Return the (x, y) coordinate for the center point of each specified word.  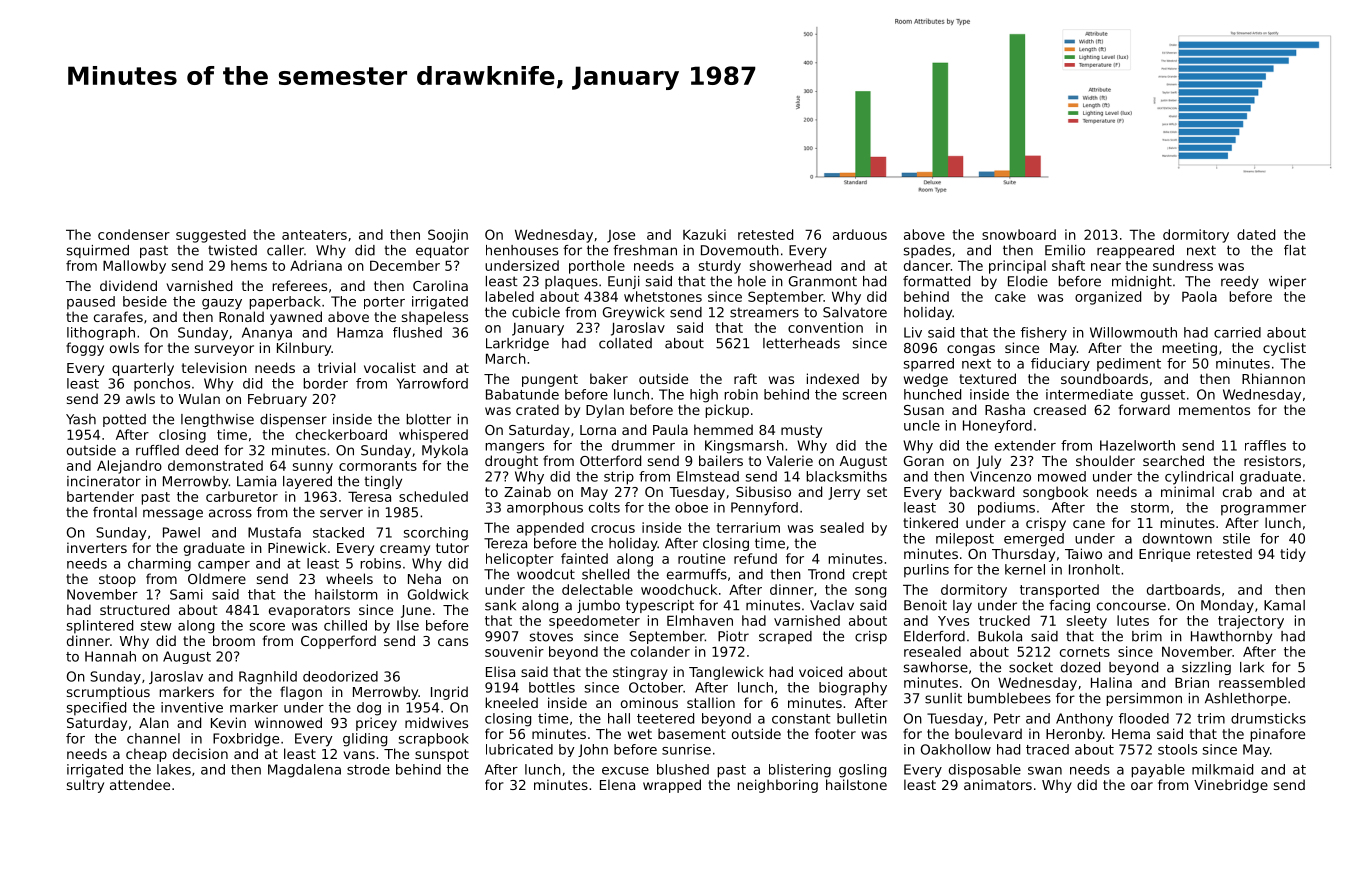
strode (368, 769)
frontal (115, 512)
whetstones (663, 296)
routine (701, 558)
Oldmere (217, 578)
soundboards (1104, 378)
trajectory (1251, 622)
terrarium (748, 527)
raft (745, 378)
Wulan (199, 398)
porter (384, 303)
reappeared (1135, 251)
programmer (1263, 510)
